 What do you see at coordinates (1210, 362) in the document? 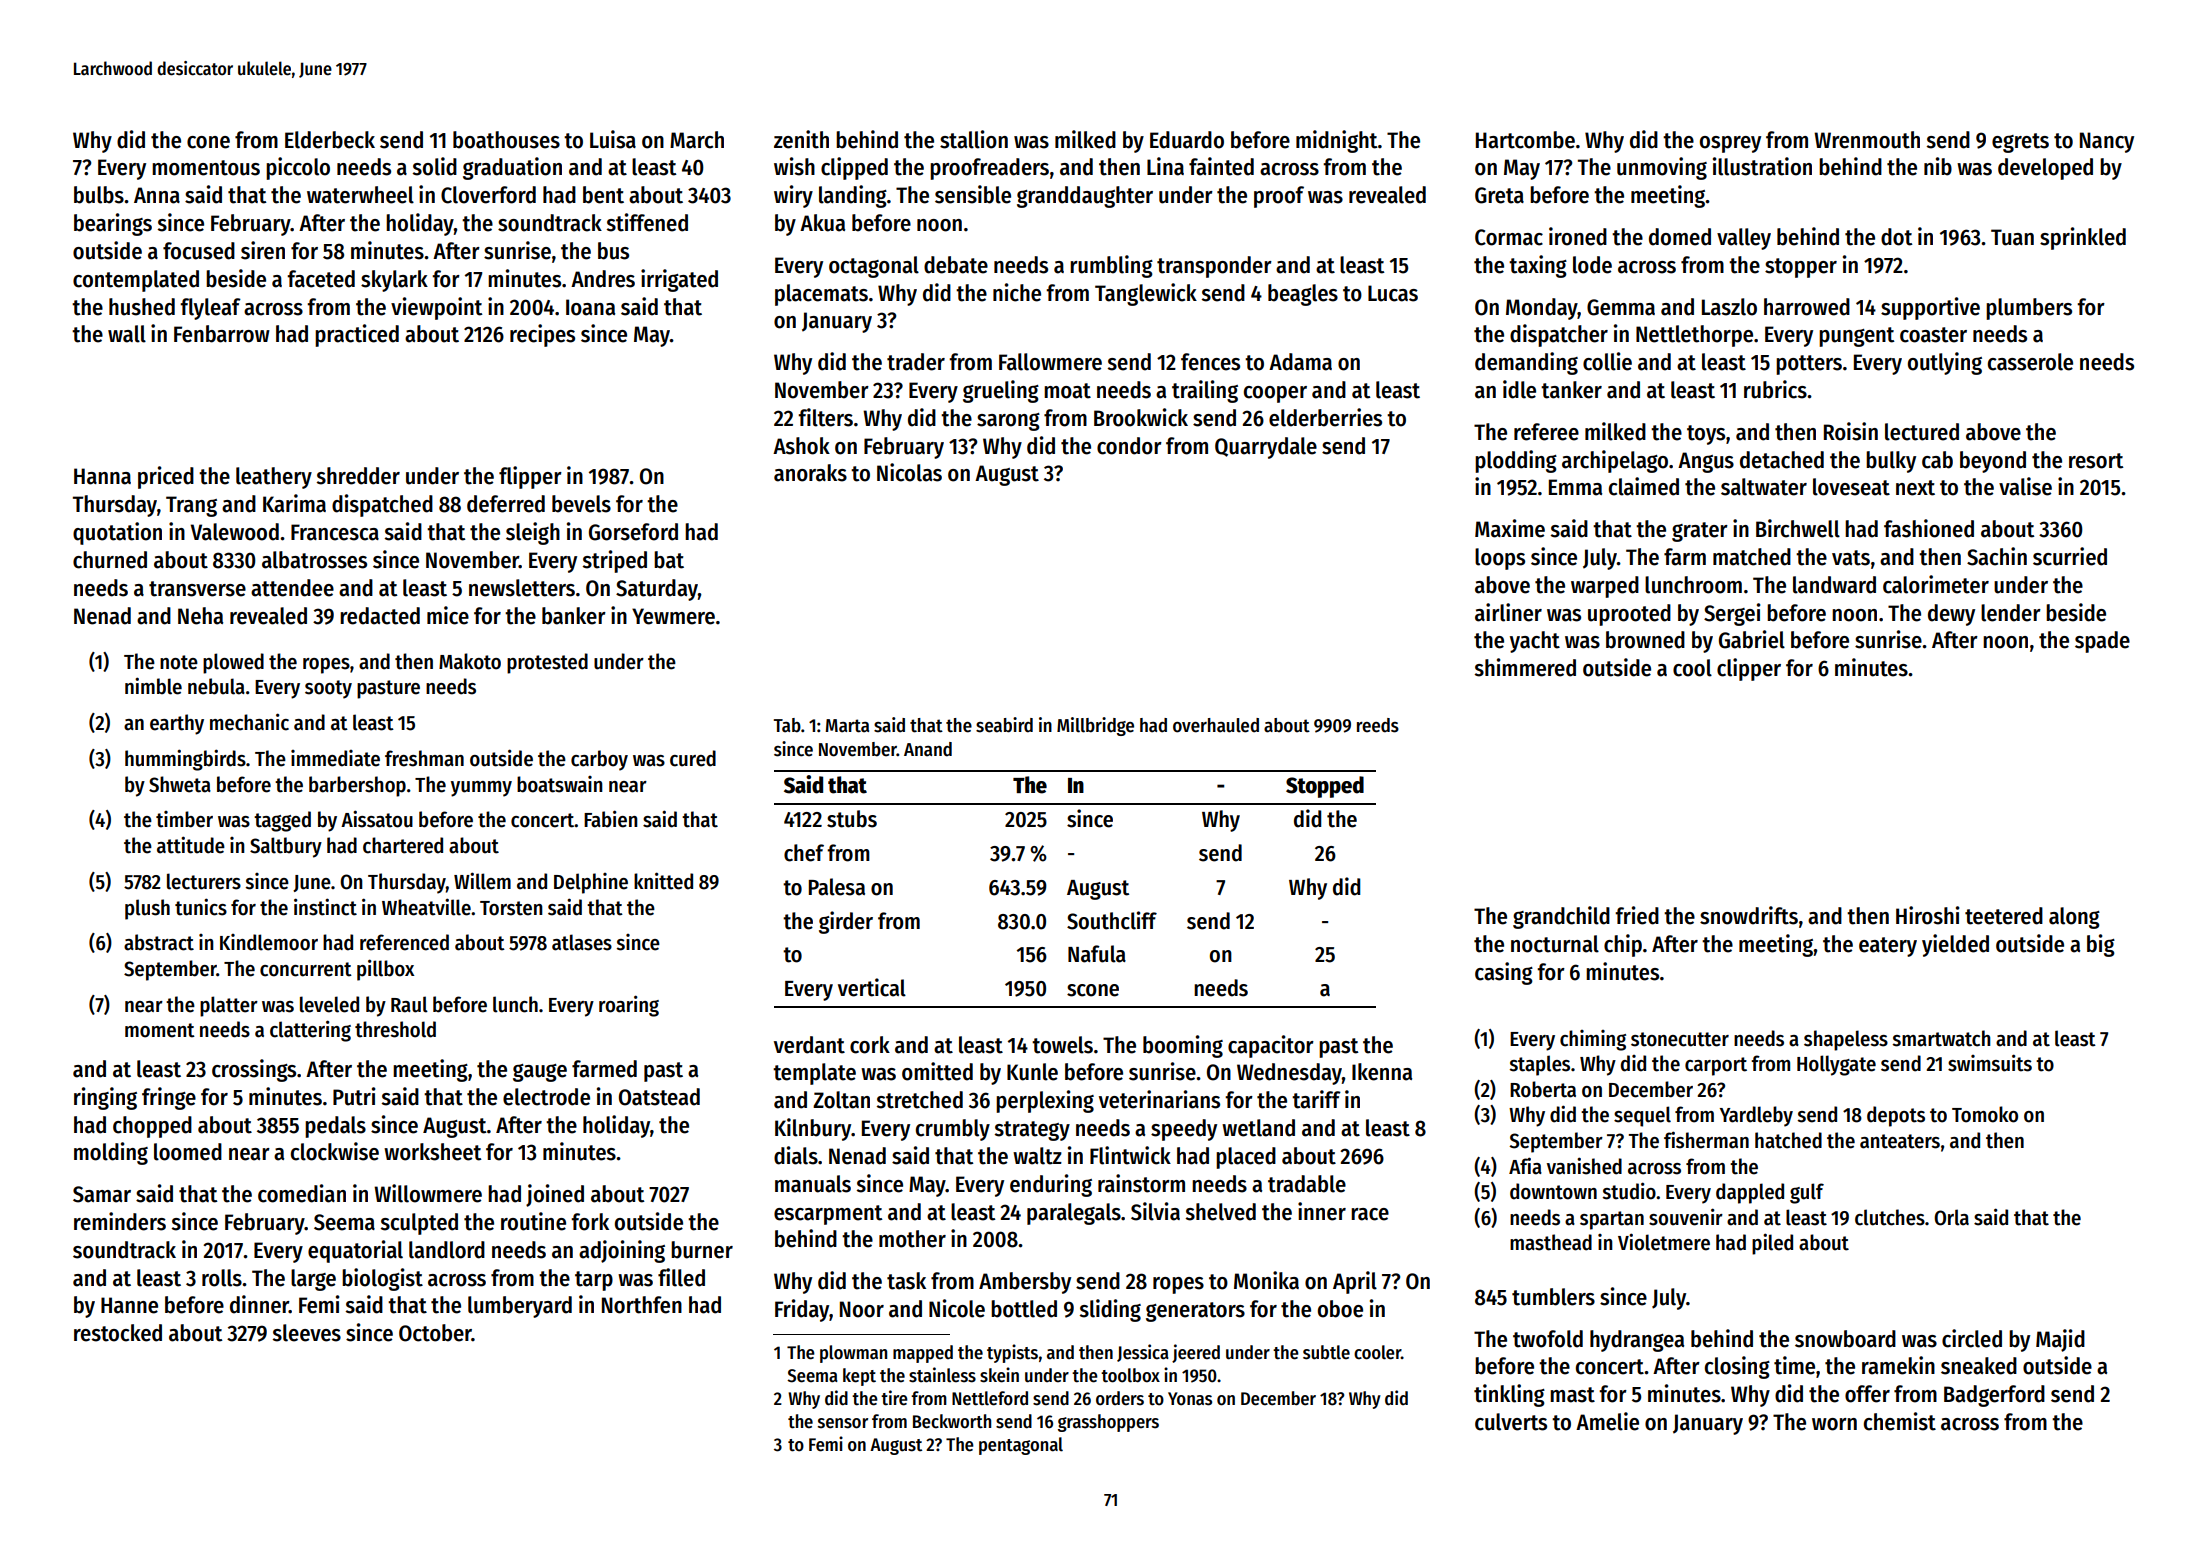
I see `fences` at bounding box center [1210, 362].
